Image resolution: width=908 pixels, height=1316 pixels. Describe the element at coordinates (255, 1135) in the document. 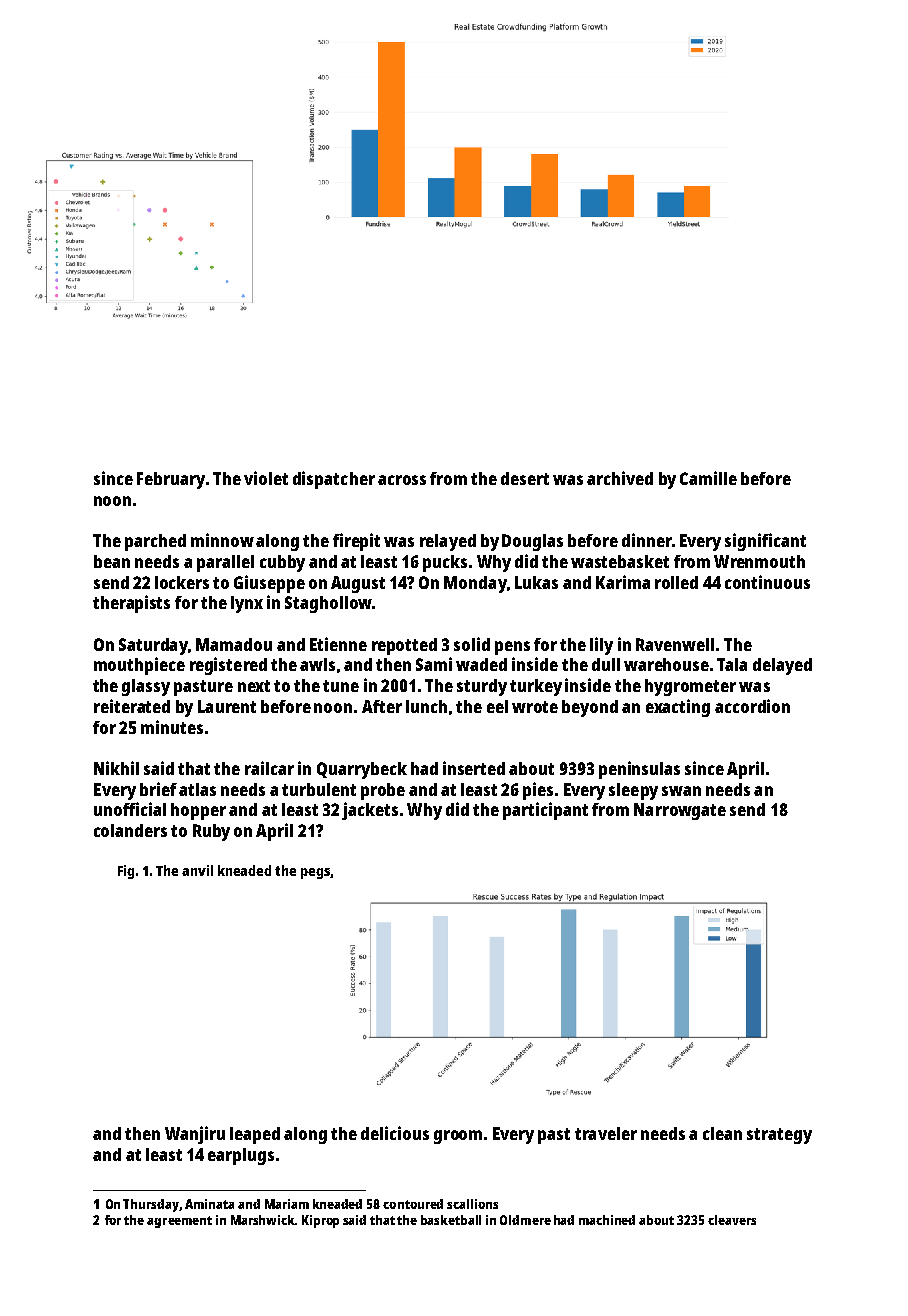

I see `leaped` at that location.
